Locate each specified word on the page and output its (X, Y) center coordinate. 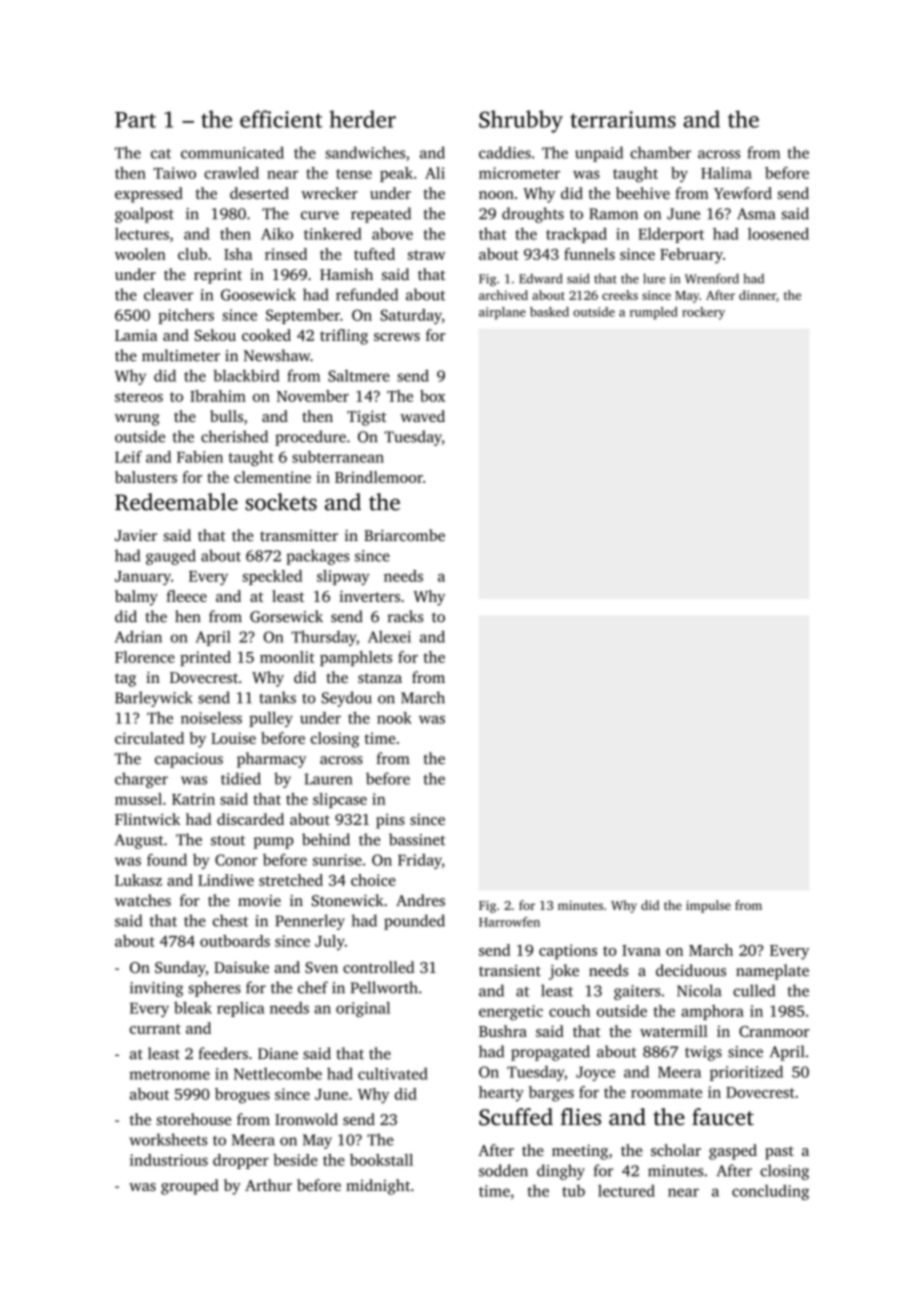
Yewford (743, 193)
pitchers (186, 316)
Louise (233, 738)
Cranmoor (774, 1031)
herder (362, 119)
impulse (708, 906)
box (432, 396)
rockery (703, 313)
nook (394, 718)
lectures (142, 234)
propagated (550, 1053)
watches (143, 900)
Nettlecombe (278, 1073)
